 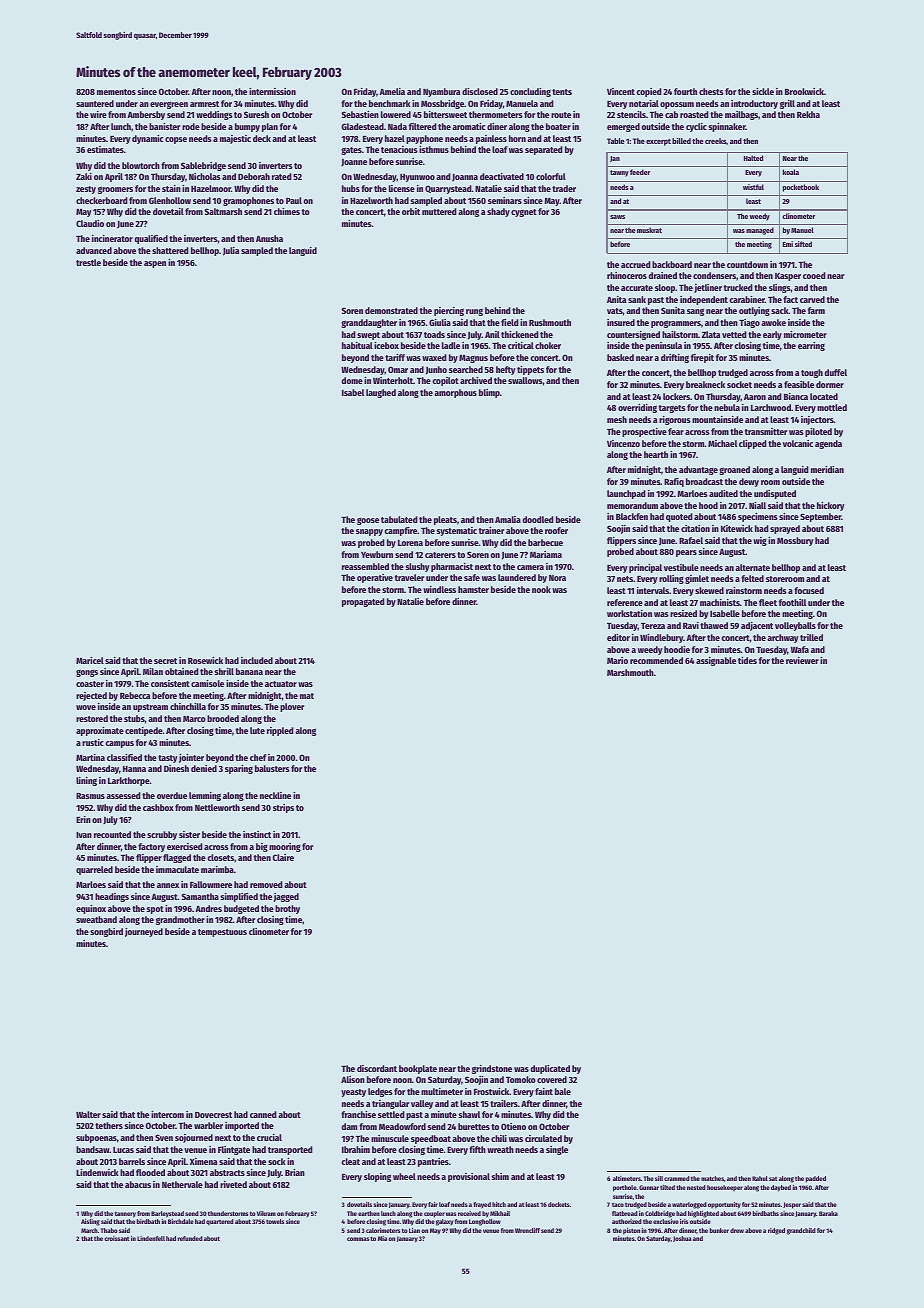 What do you see at coordinates (91, 909) in the screenshot?
I see `equinox` at bounding box center [91, 909].
